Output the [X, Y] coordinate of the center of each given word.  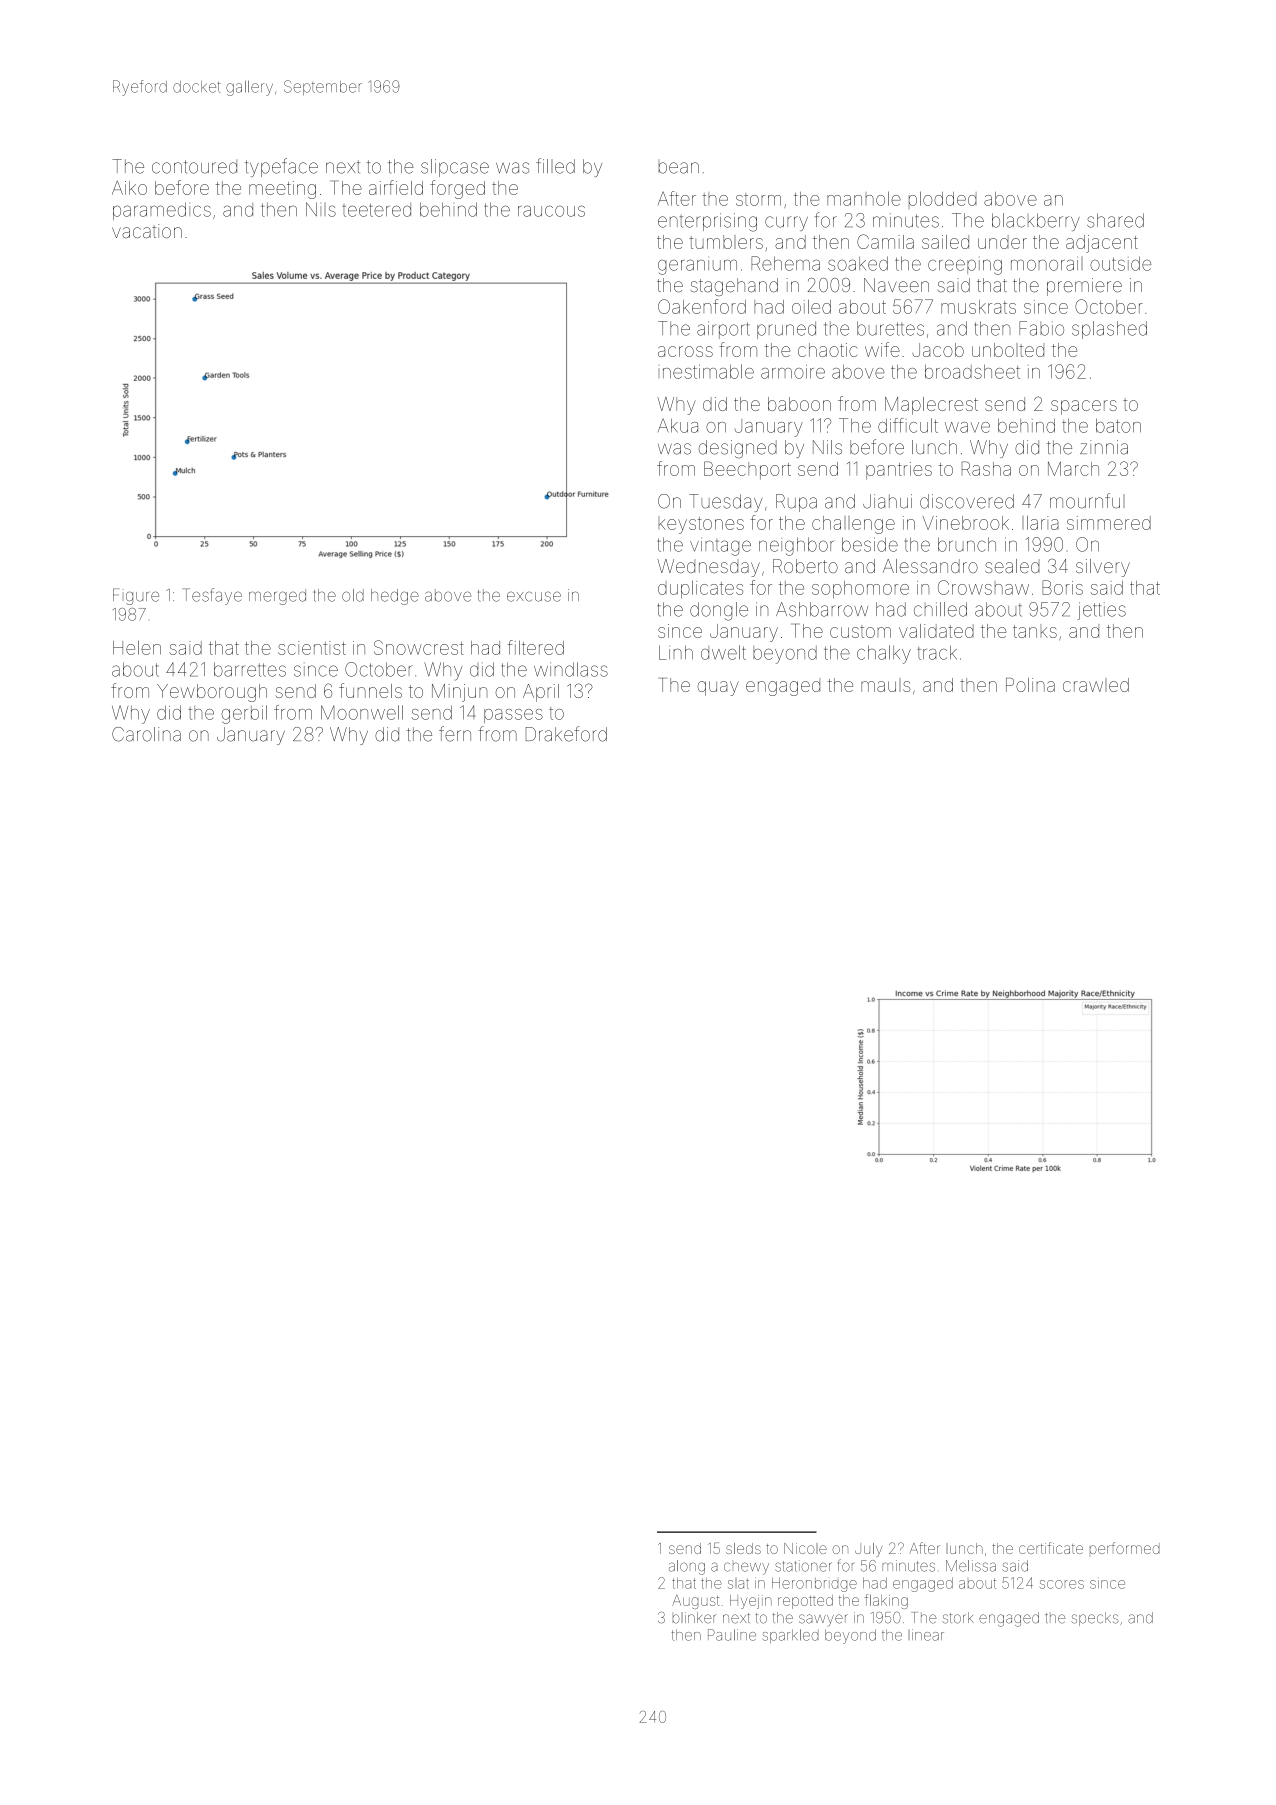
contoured [194, 167]
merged [277, 597]
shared [1115, 220]
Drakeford [566, 734]
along [687, 1567]
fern [455, 734]
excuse [534, 596]
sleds [743, 1548]
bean [679, 168]
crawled [1096, 685]
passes [513, 716]
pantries [899, 470]
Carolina [146, 734]
